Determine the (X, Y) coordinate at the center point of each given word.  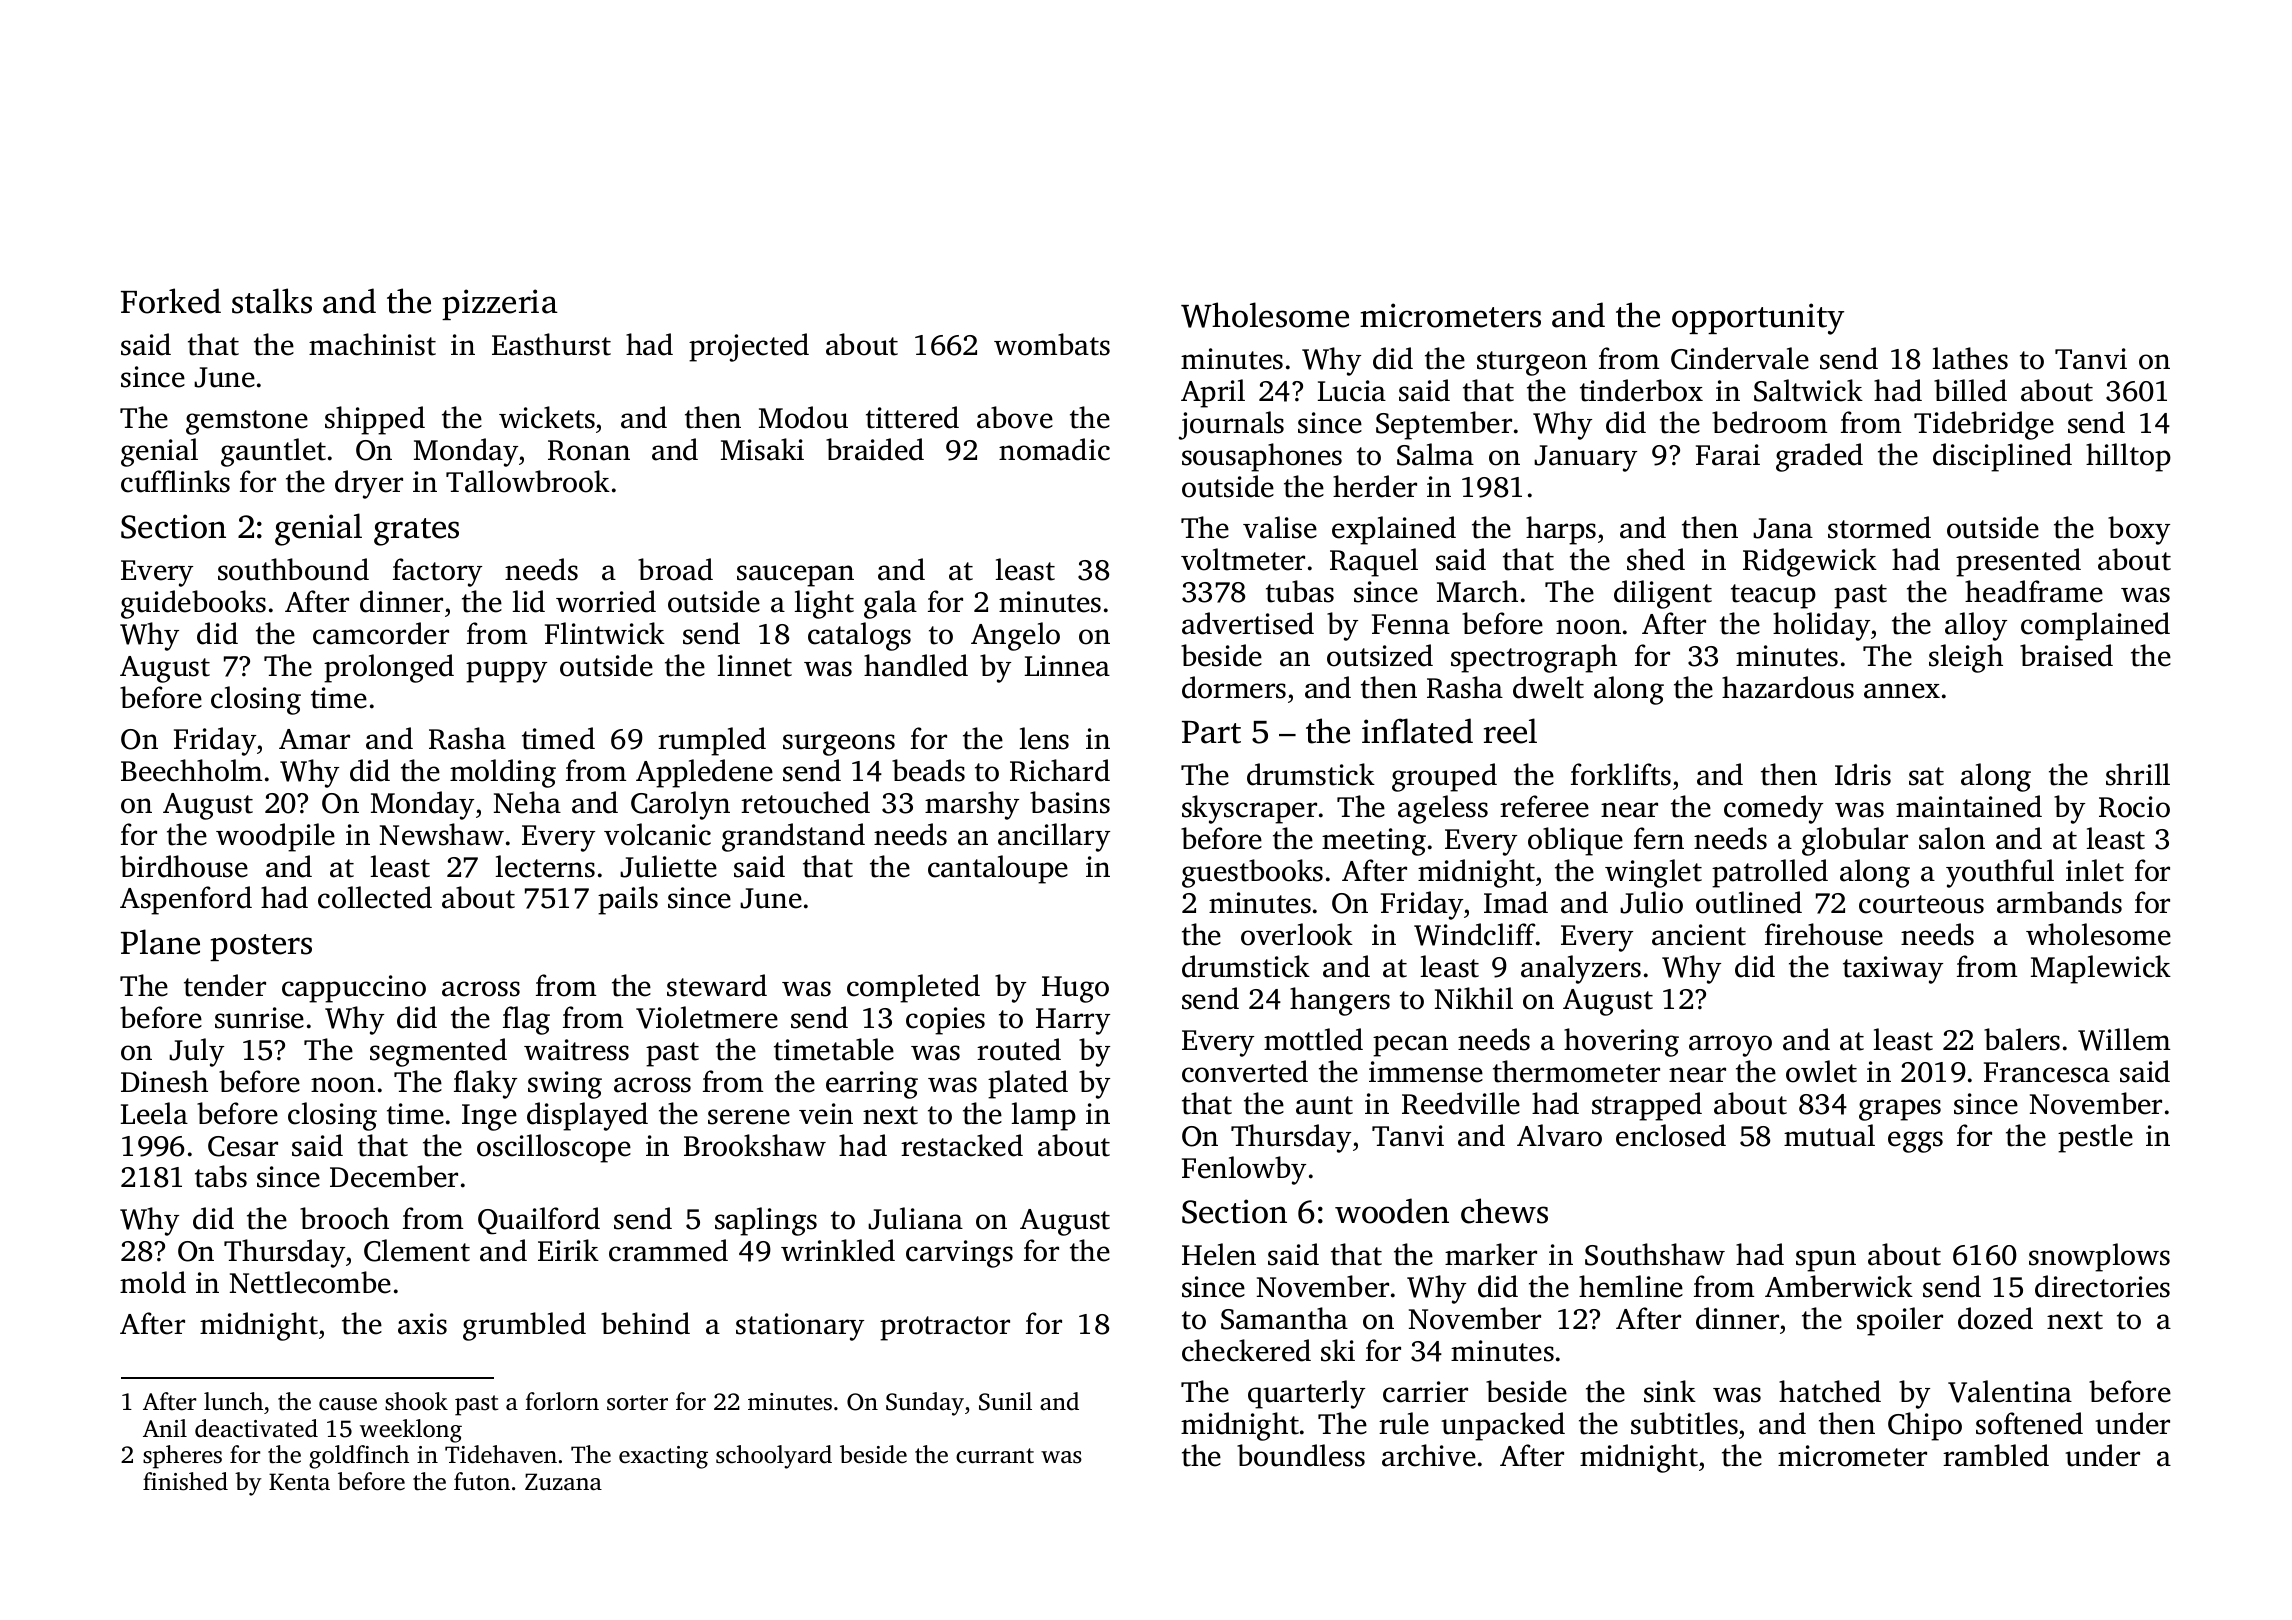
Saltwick (1808, 390)
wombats (1052, 344)
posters (261, 947)
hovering (1621, 1042)
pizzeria (500, 304)
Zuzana (563, 1482)
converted (1245, 1071)
